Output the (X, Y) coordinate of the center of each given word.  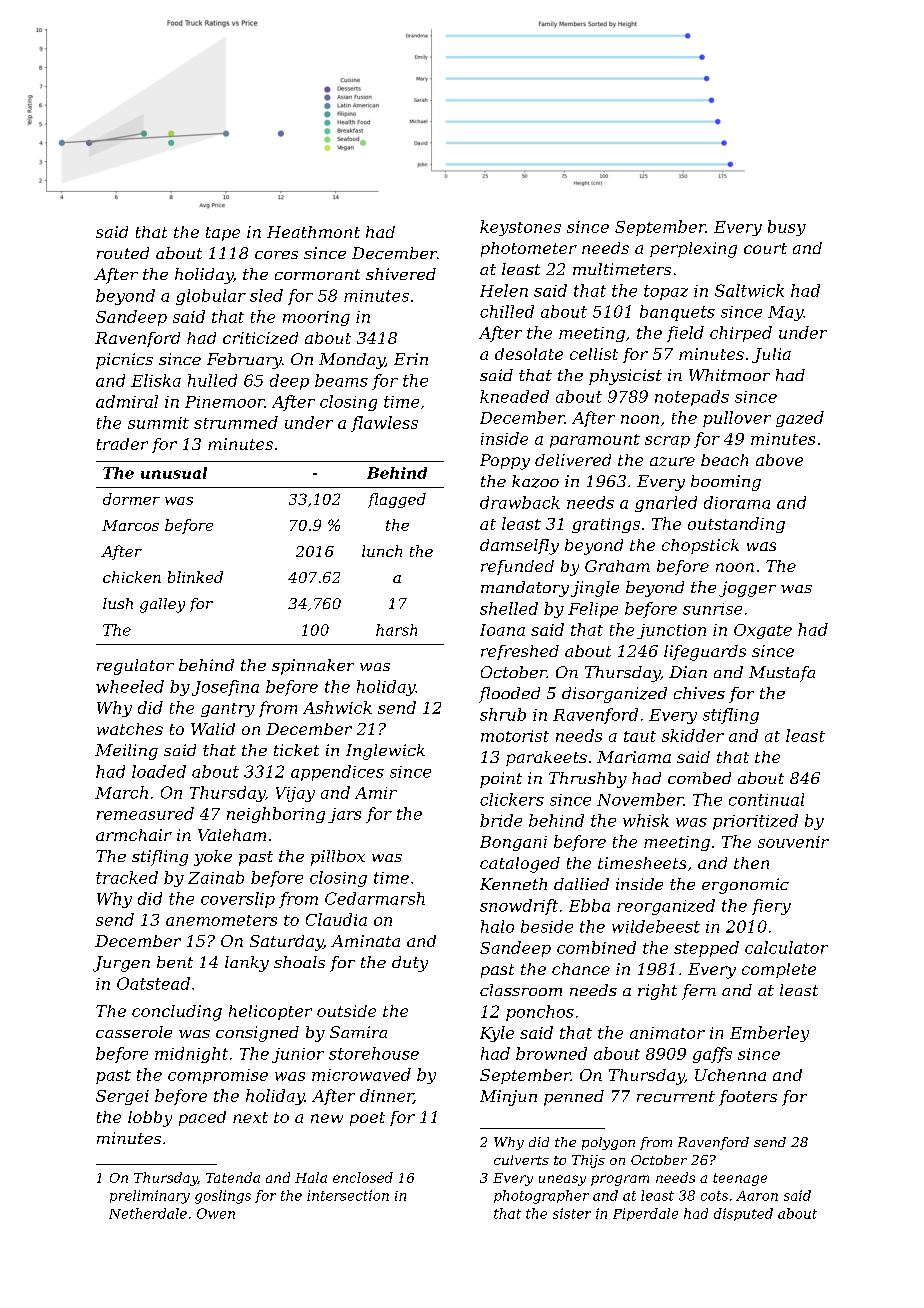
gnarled (666, 504)
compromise (218, 1076)
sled (266, 295)
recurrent (676, 1096)
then (751, 863)
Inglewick (385, 752)
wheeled (130, 686)
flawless (384, 424)
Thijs (588, 1161)
